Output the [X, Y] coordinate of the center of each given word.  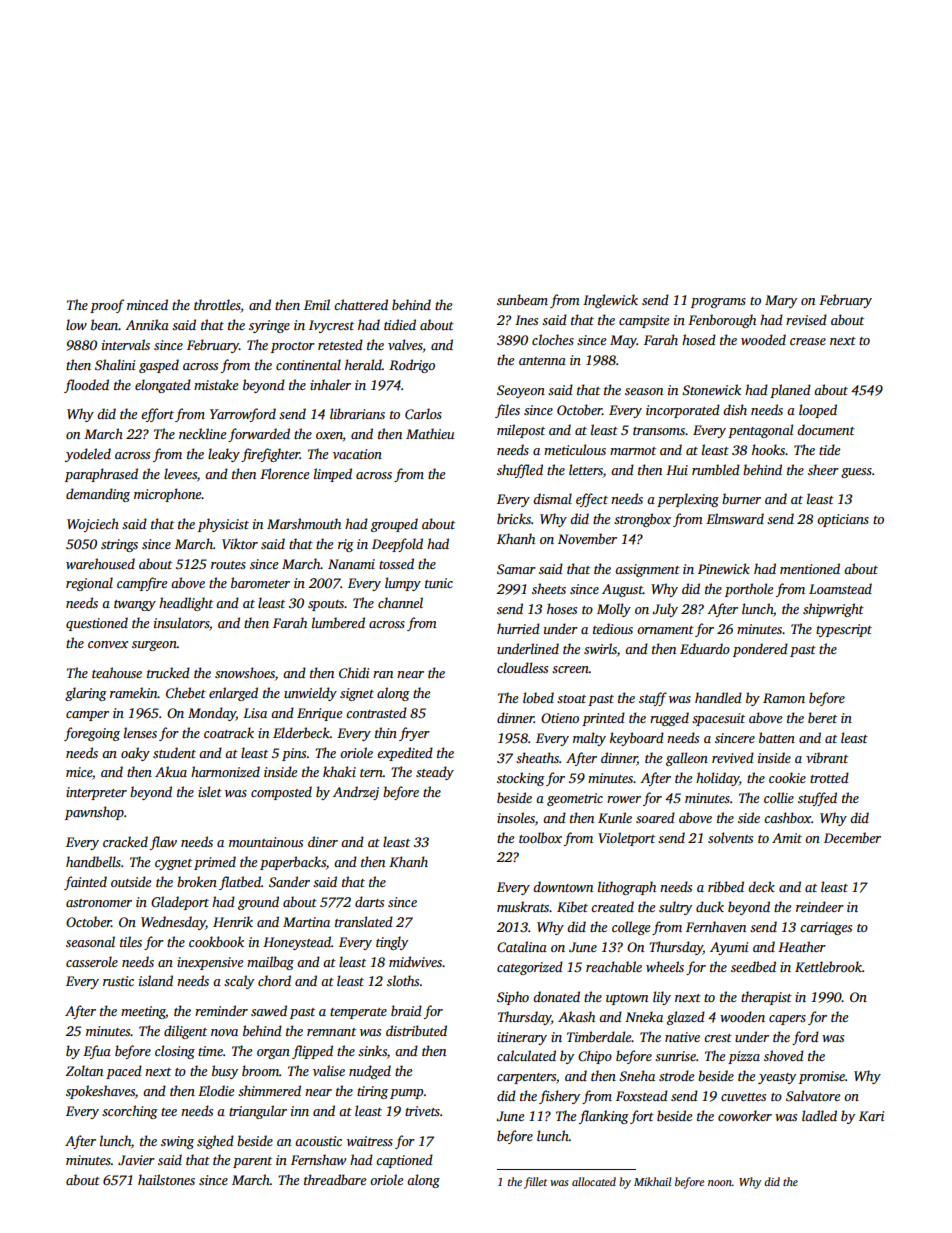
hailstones [166, 1179]
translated [364, 921]
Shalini [115, 364]
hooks [768, 449]
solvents [730, 837]
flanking [604, 1117]
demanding [98, 495]
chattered [361, 304]
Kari [871, 1116]
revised [806, 319]
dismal [552, 498]
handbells [93, 861]
